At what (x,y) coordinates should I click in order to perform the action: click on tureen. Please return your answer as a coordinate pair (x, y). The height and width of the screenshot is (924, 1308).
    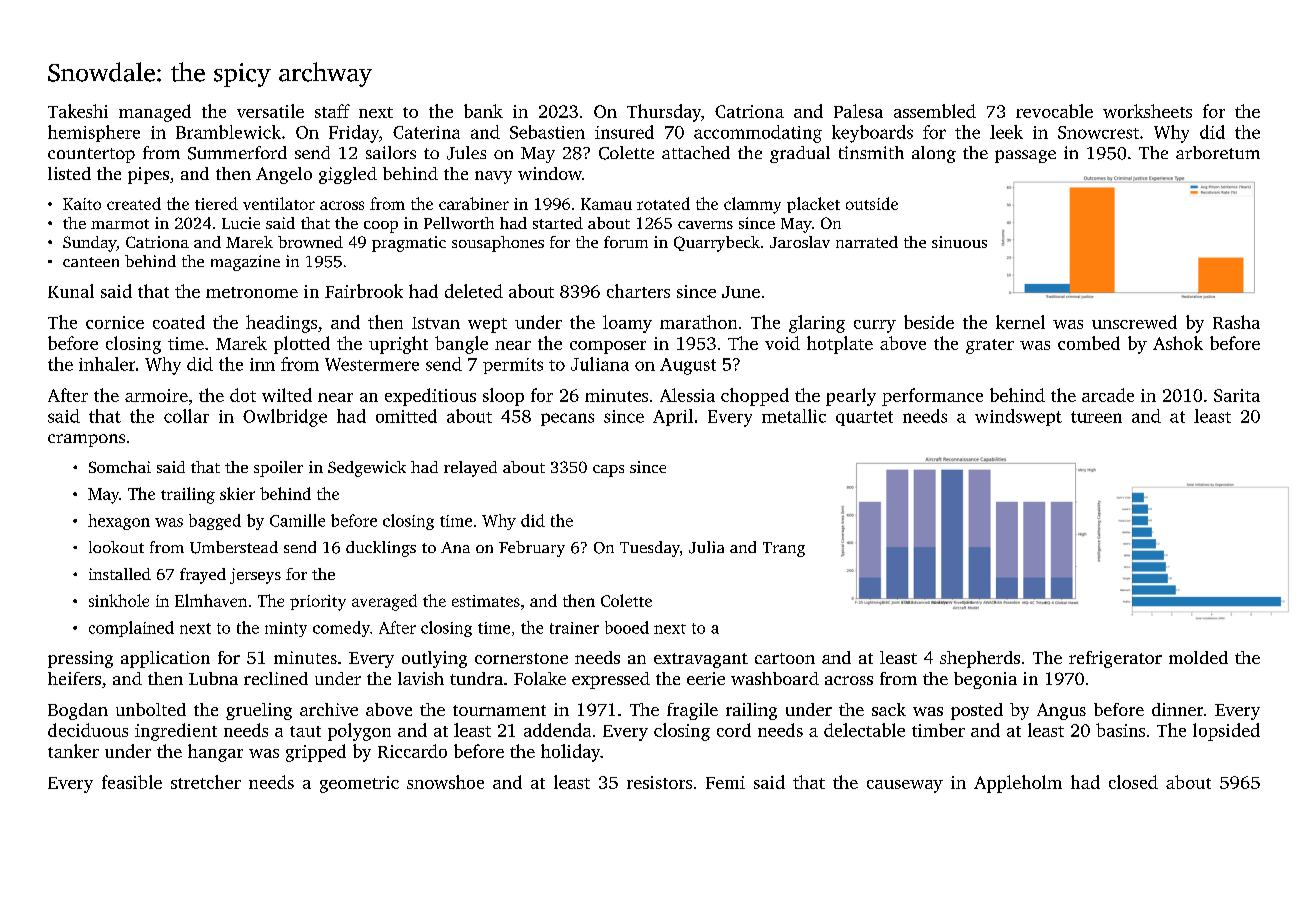
    Looking at the image, I should click on (1096, 417).
